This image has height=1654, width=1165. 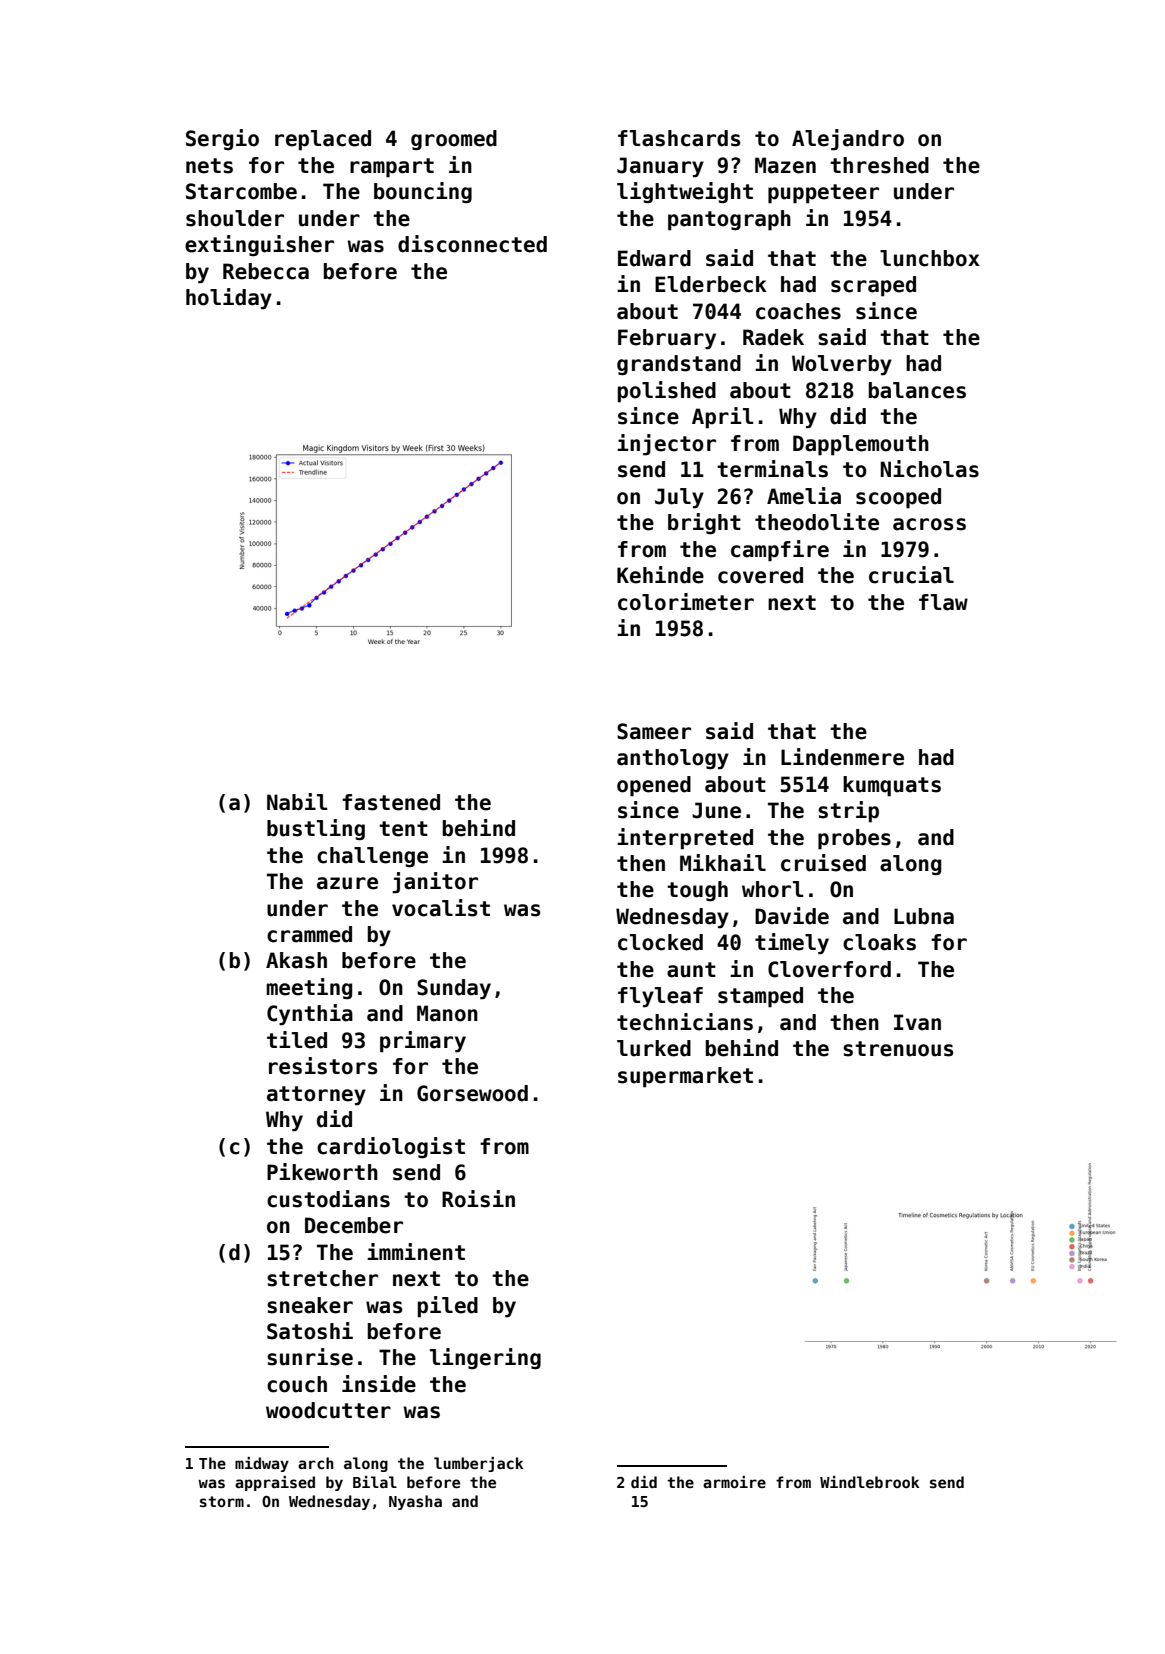 What do you see at coordinates (898, 1049) in the image?
I see `strenuous` at bounding box center [898, 1049].
